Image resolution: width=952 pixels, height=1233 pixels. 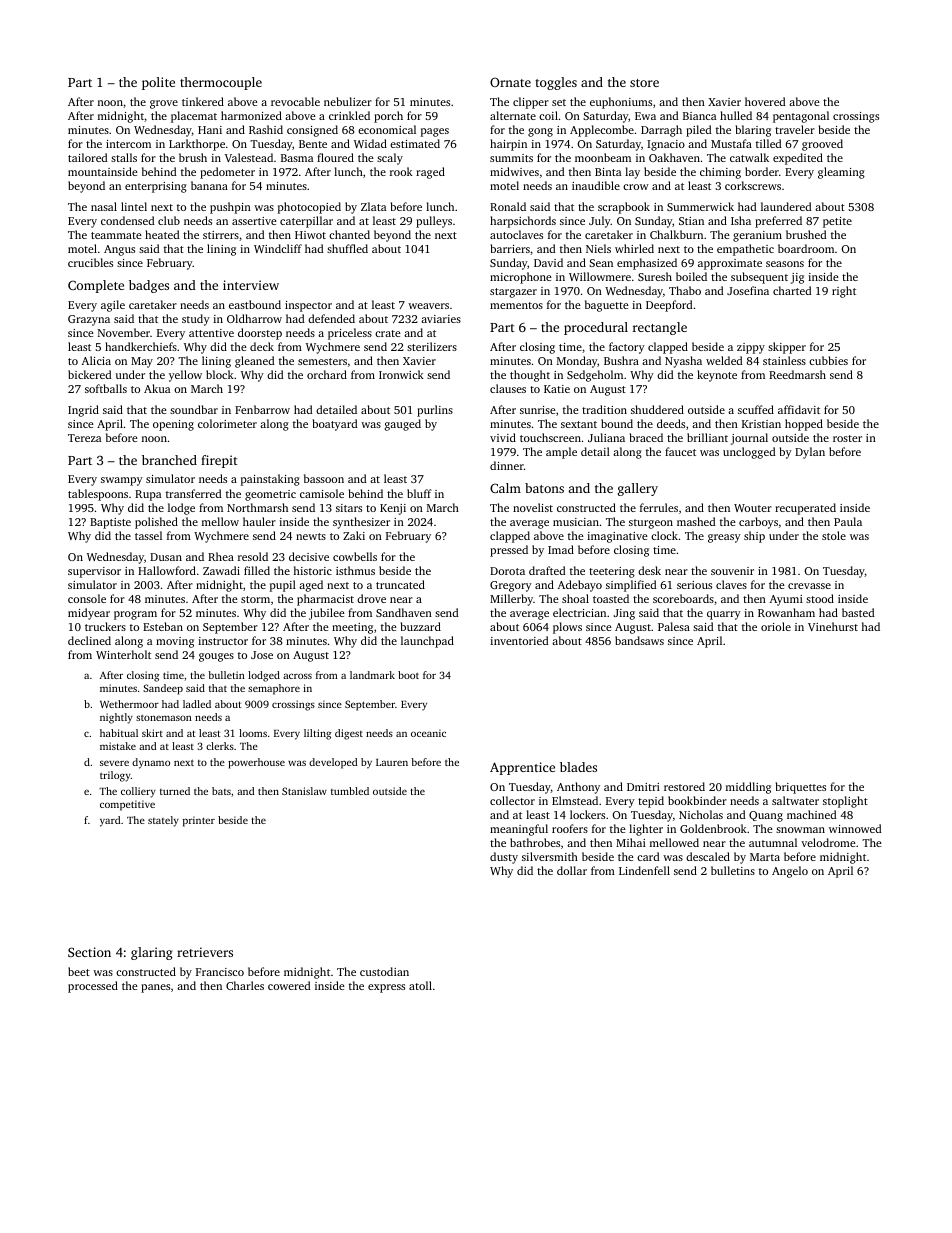 I want to click on pedometer, so click(x=227, y=173).
